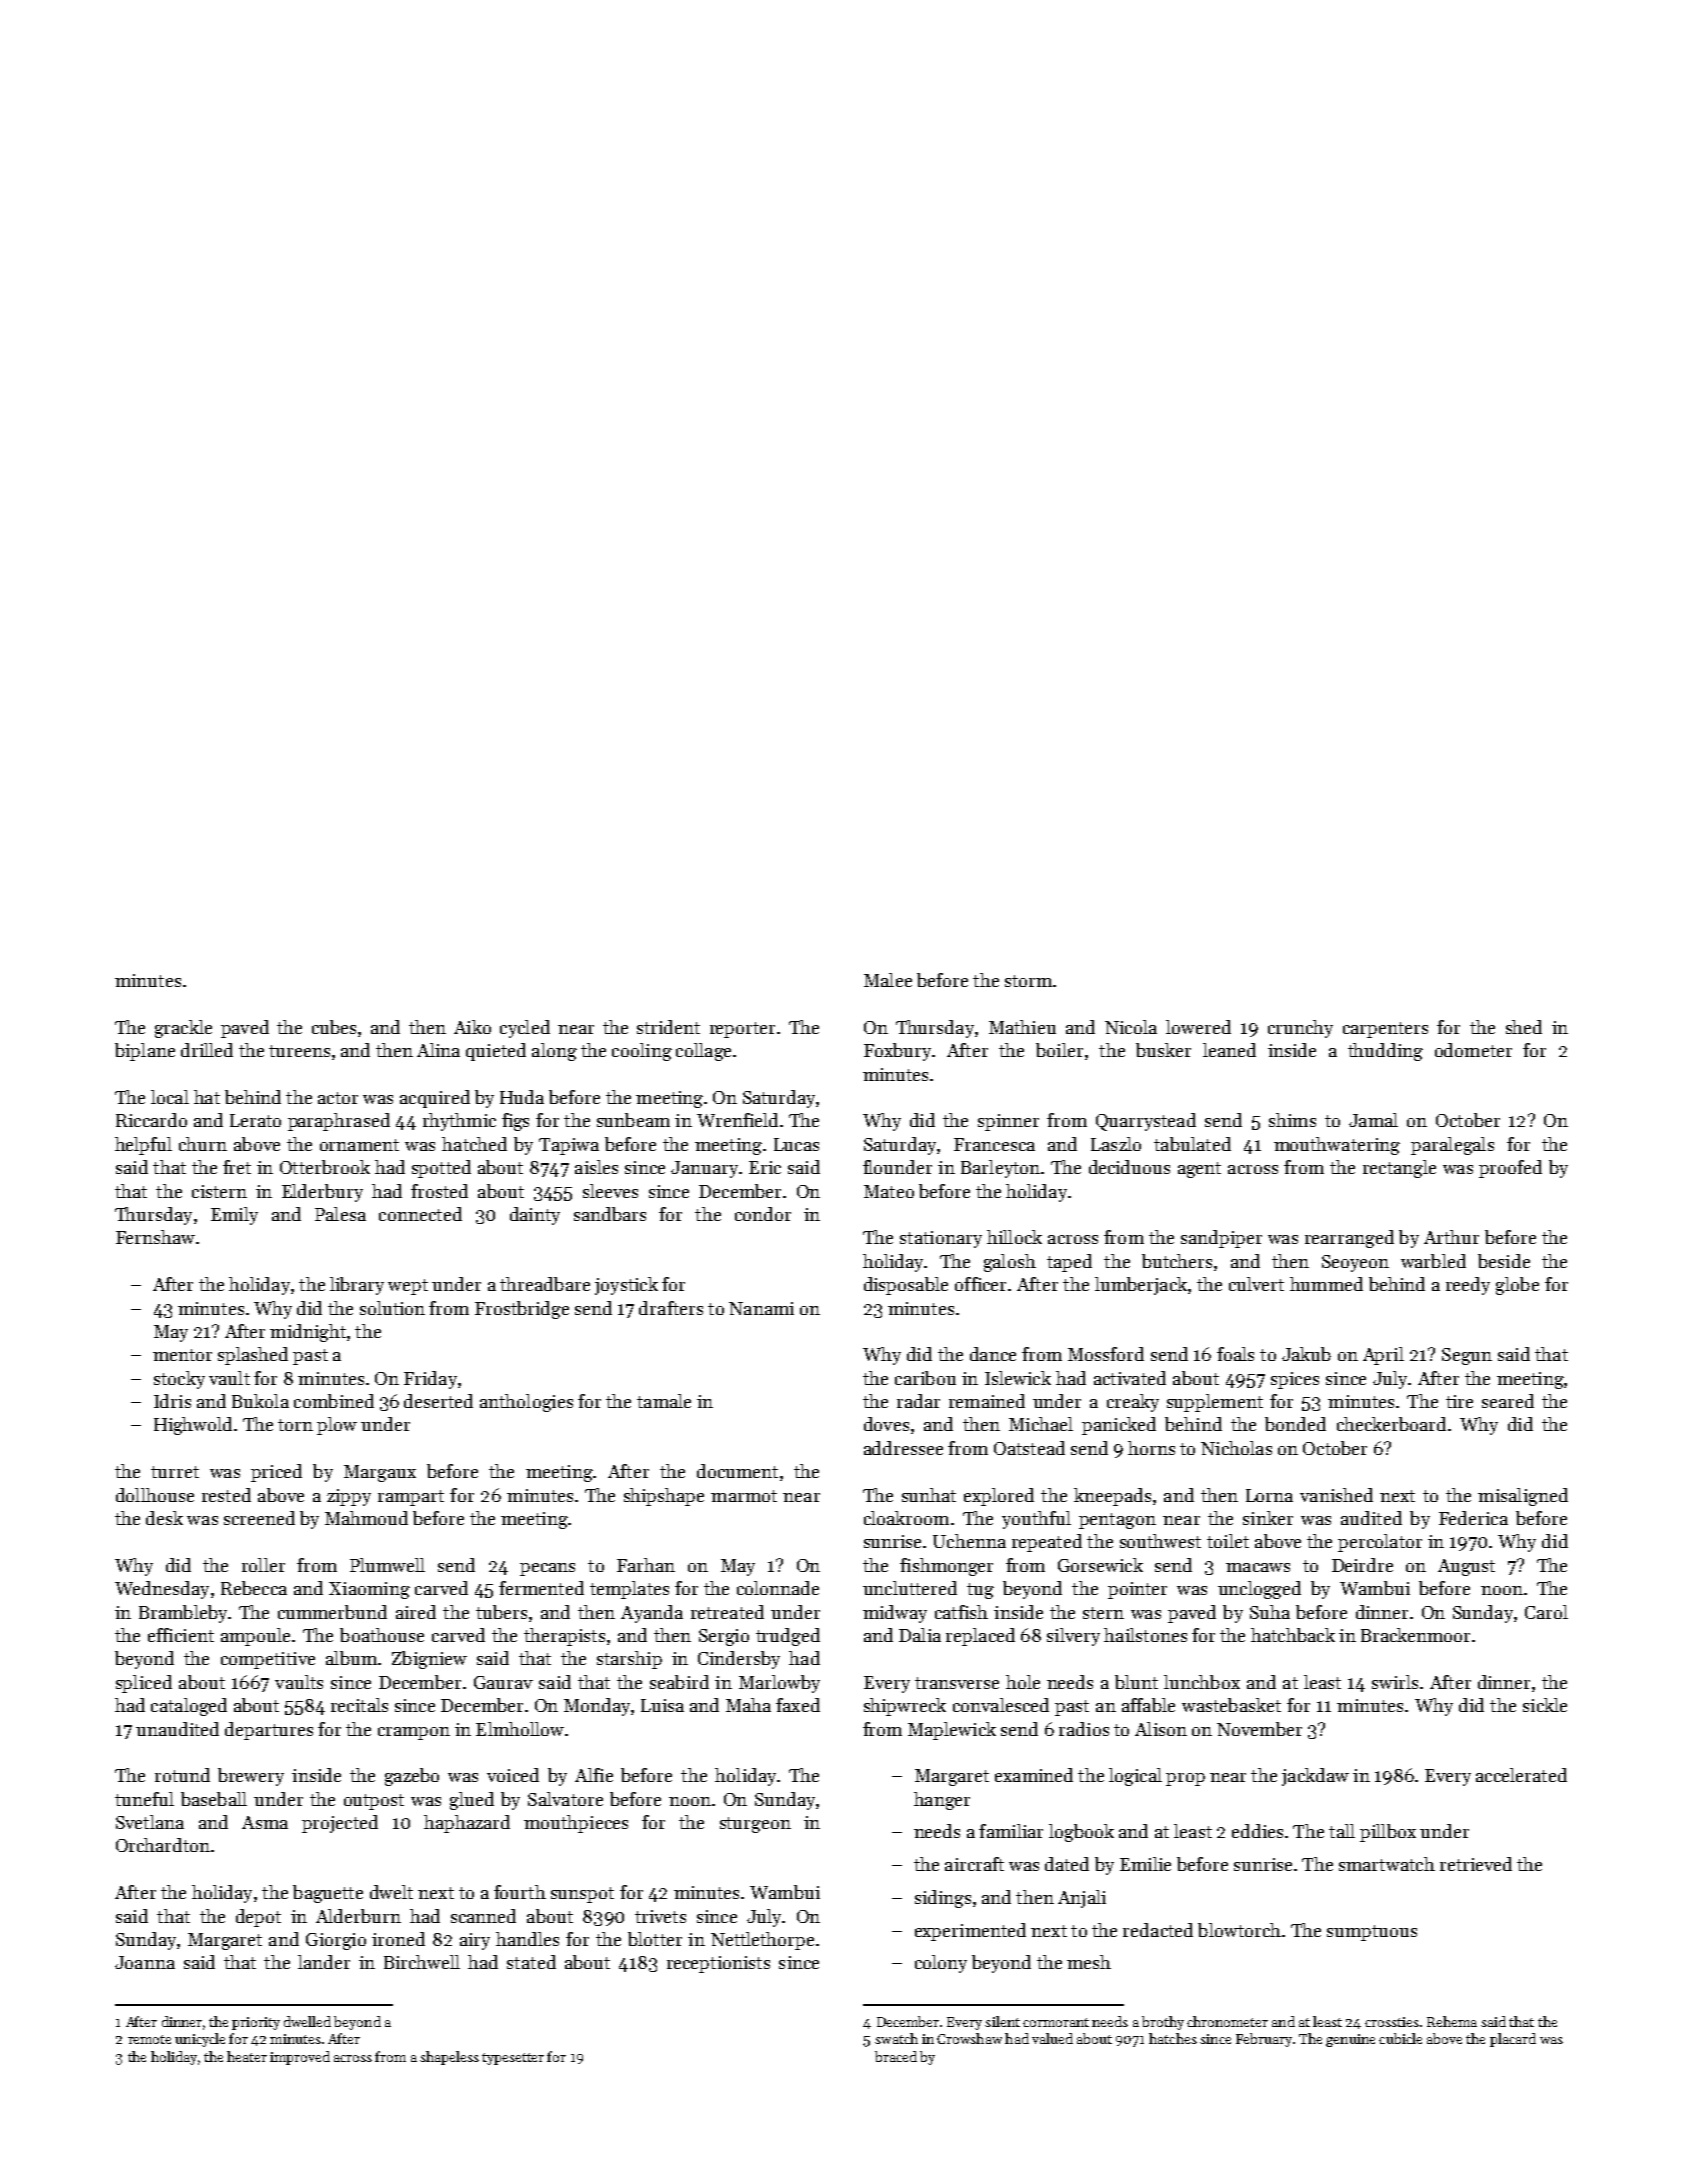  I want to click on heater, so click(247, 2056).
